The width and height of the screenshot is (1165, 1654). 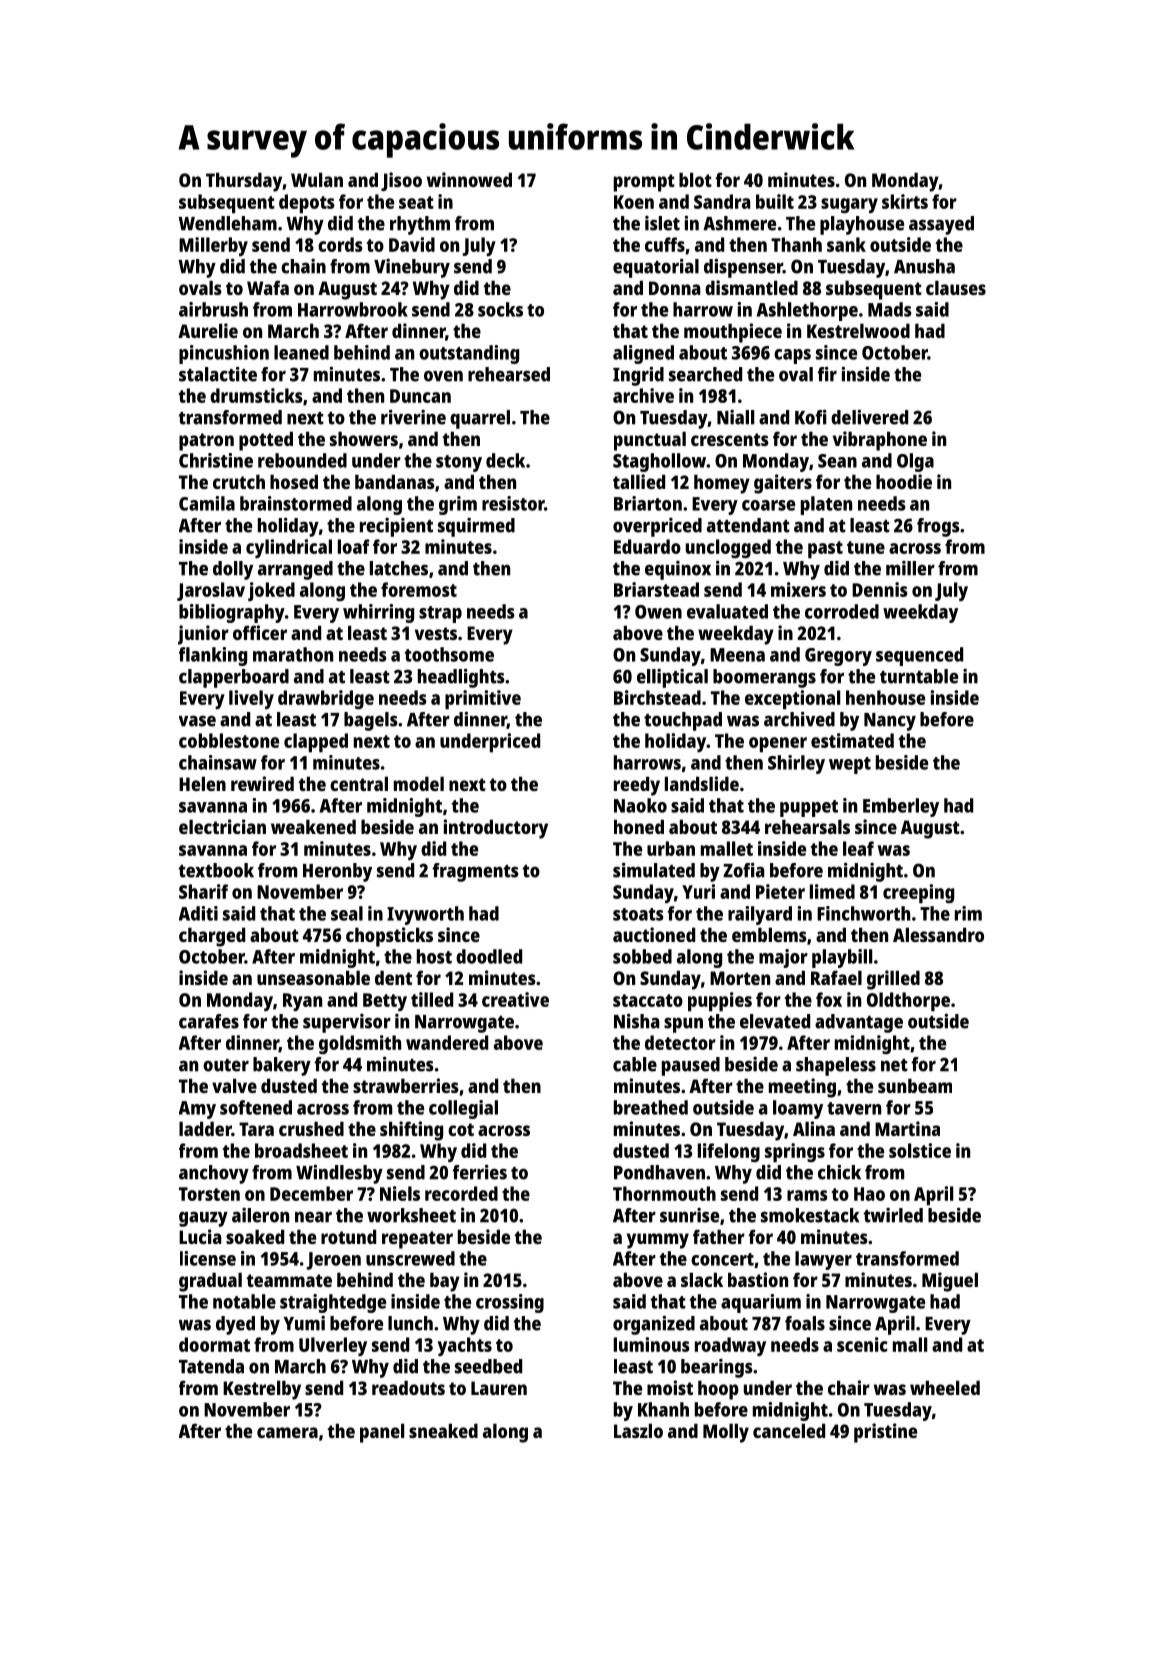 I want to click on sneaked, so click(x=443, y=1430).
